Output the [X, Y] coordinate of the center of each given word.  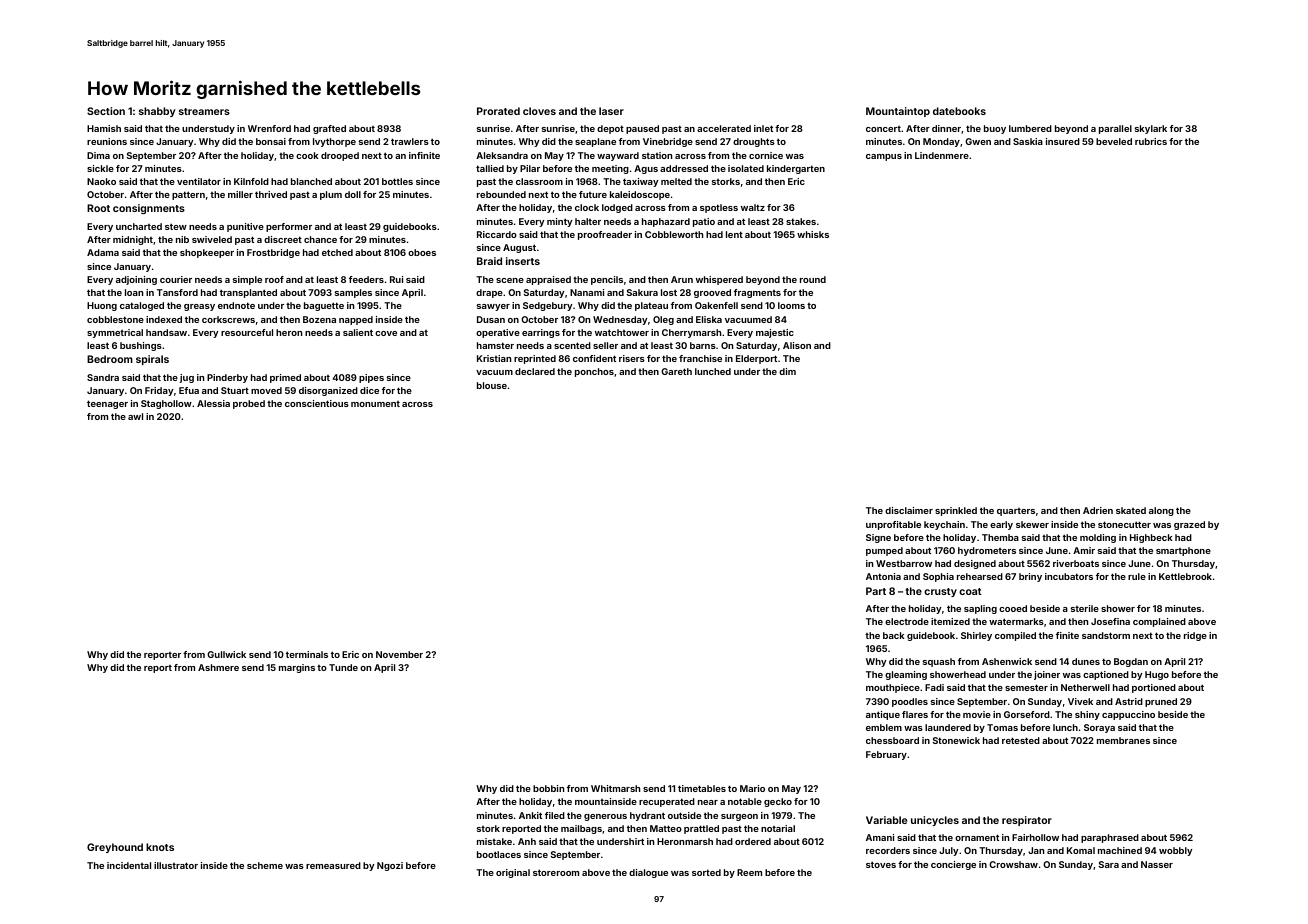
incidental [129, 865]
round [813, 279]
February [886, 755]
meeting [610, 169]
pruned [1161, 702]
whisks [813, 234]
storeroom [556, 872]
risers [632, 358]
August [519, 248]
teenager [107, 404]
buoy [995, 129]
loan [134, 292]
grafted [329, 129]
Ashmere [218, 667]
